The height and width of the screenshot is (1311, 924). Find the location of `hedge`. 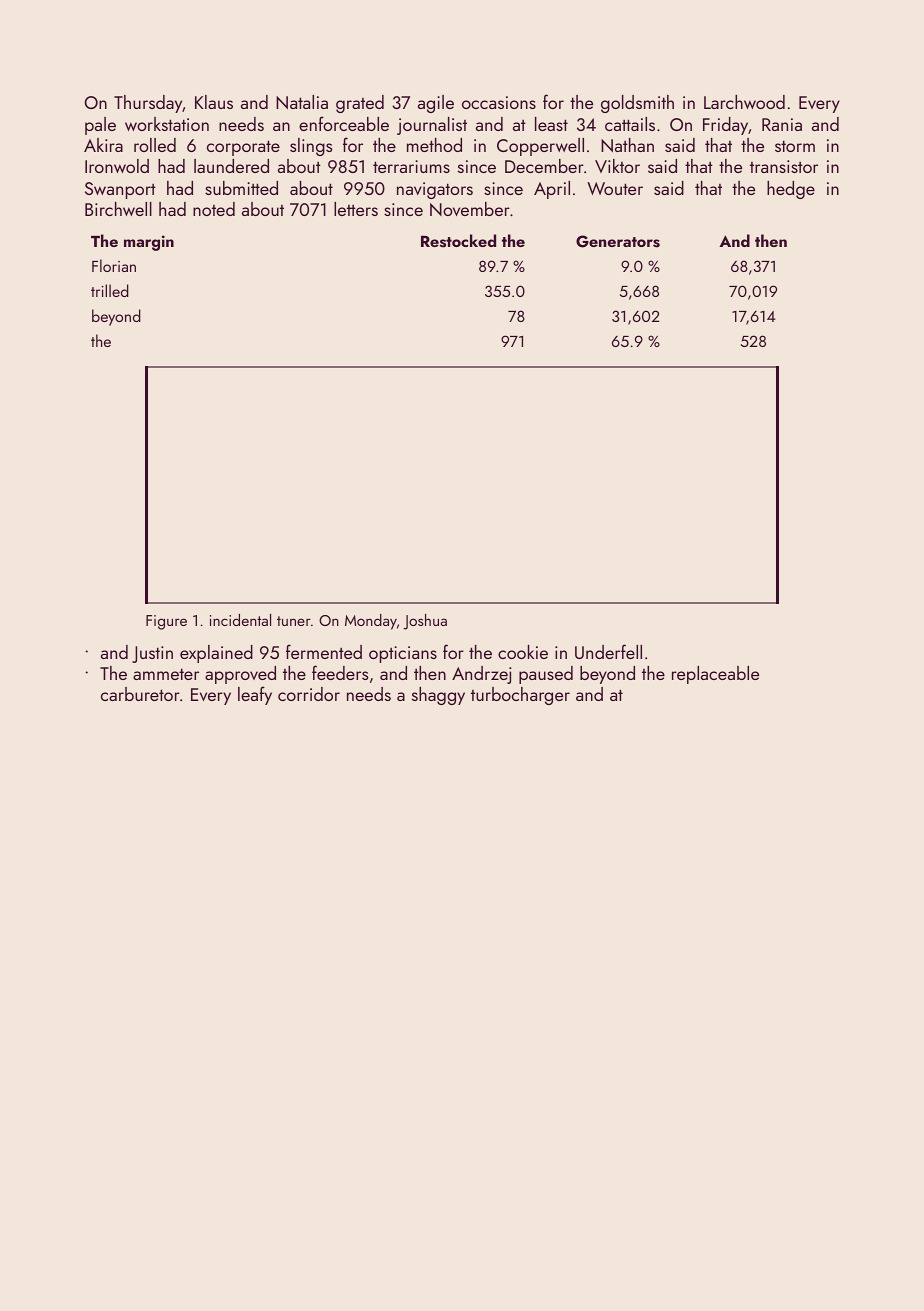

hedge is located at coordinates (791, 190).
